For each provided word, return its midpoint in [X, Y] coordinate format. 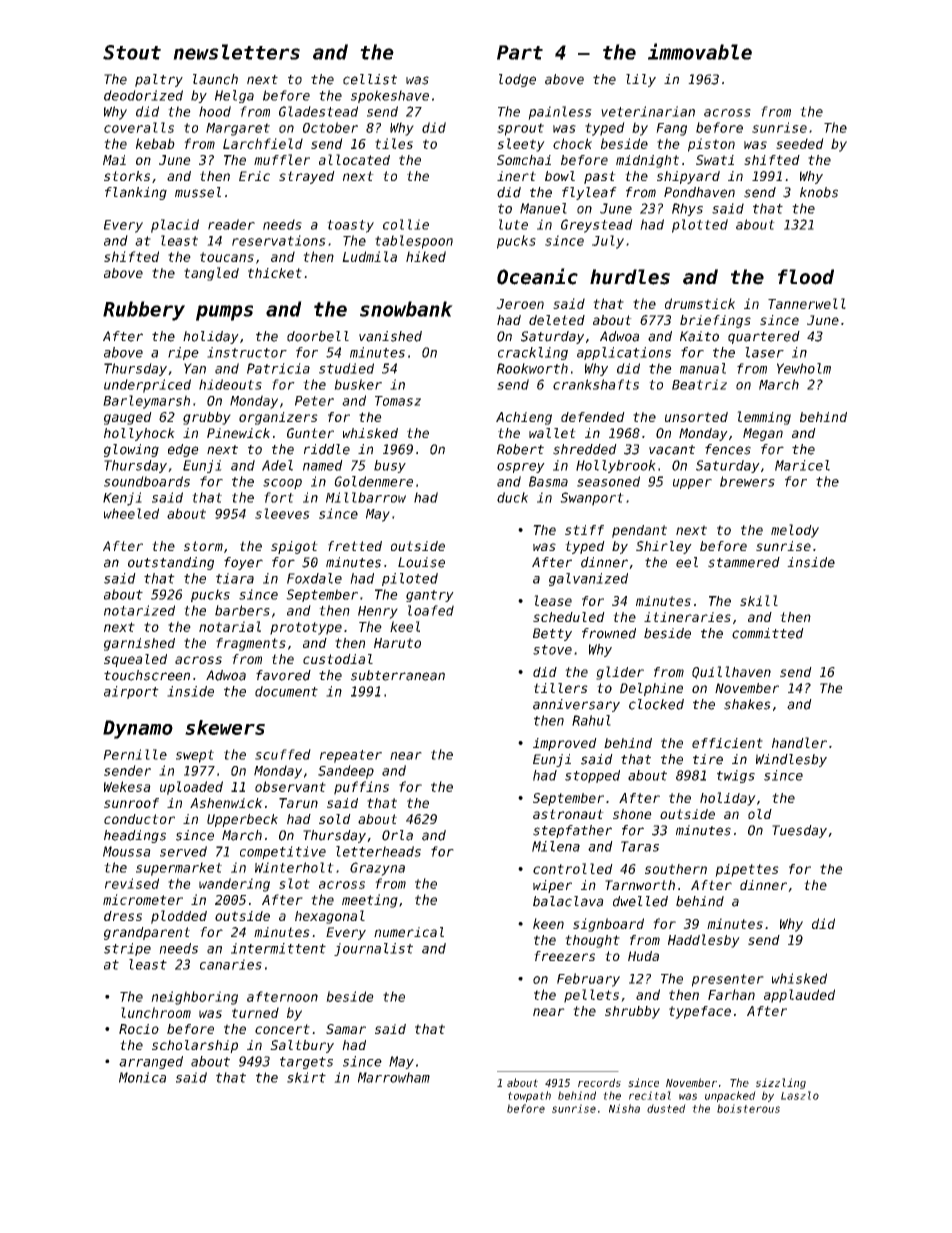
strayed [307, 177]
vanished [390, 336]
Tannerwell [807, 303]
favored [283, 675]
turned [255, 1012]
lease [553, 600]
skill [759, 600]
